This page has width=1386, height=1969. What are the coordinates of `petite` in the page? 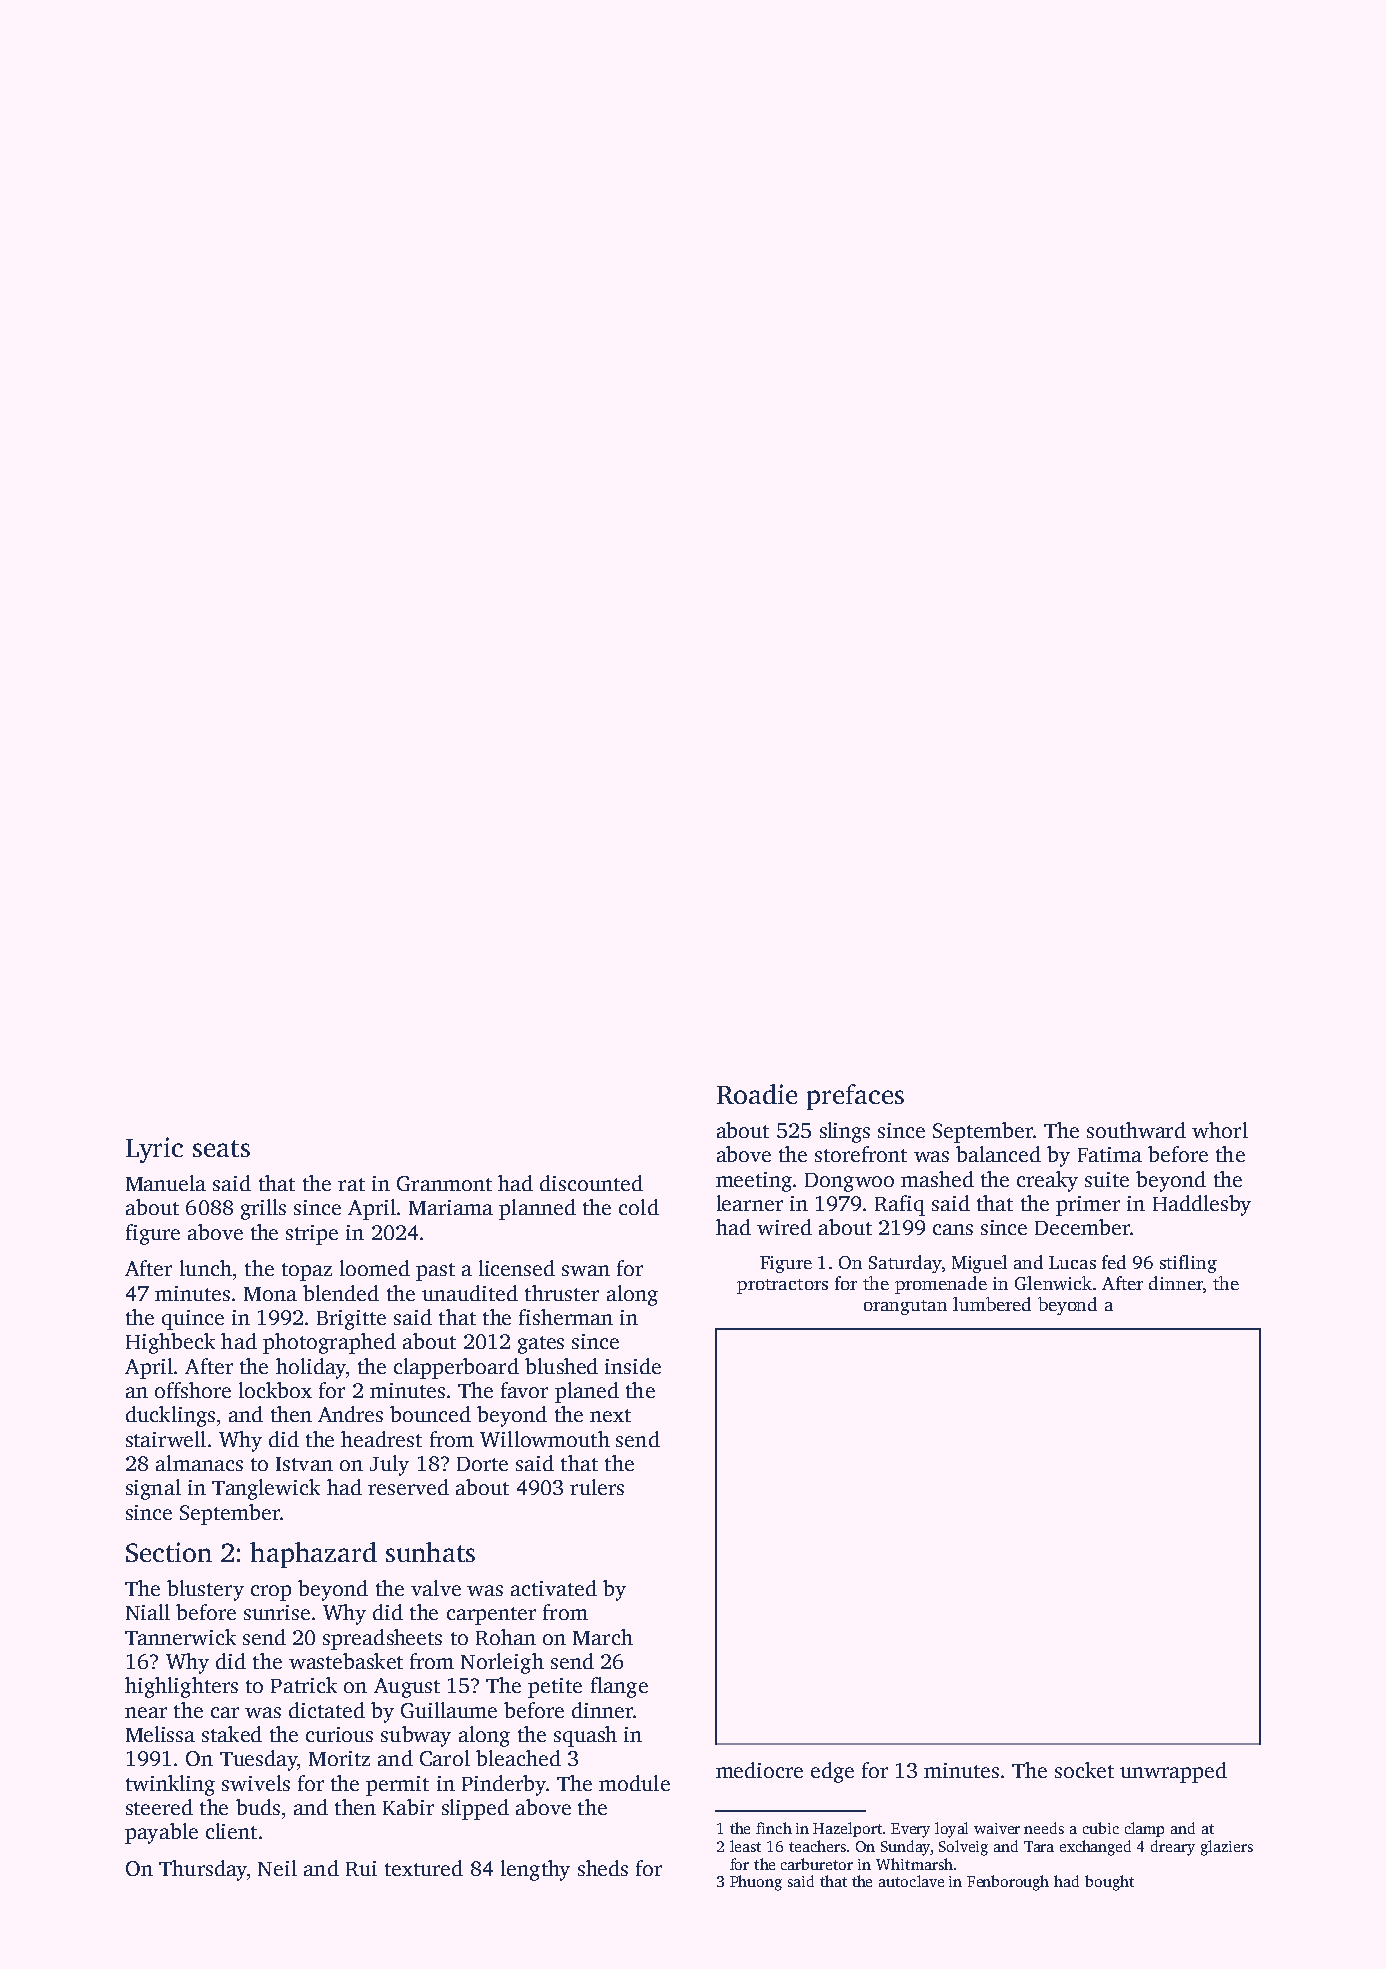 It's located at (555, 1688).
